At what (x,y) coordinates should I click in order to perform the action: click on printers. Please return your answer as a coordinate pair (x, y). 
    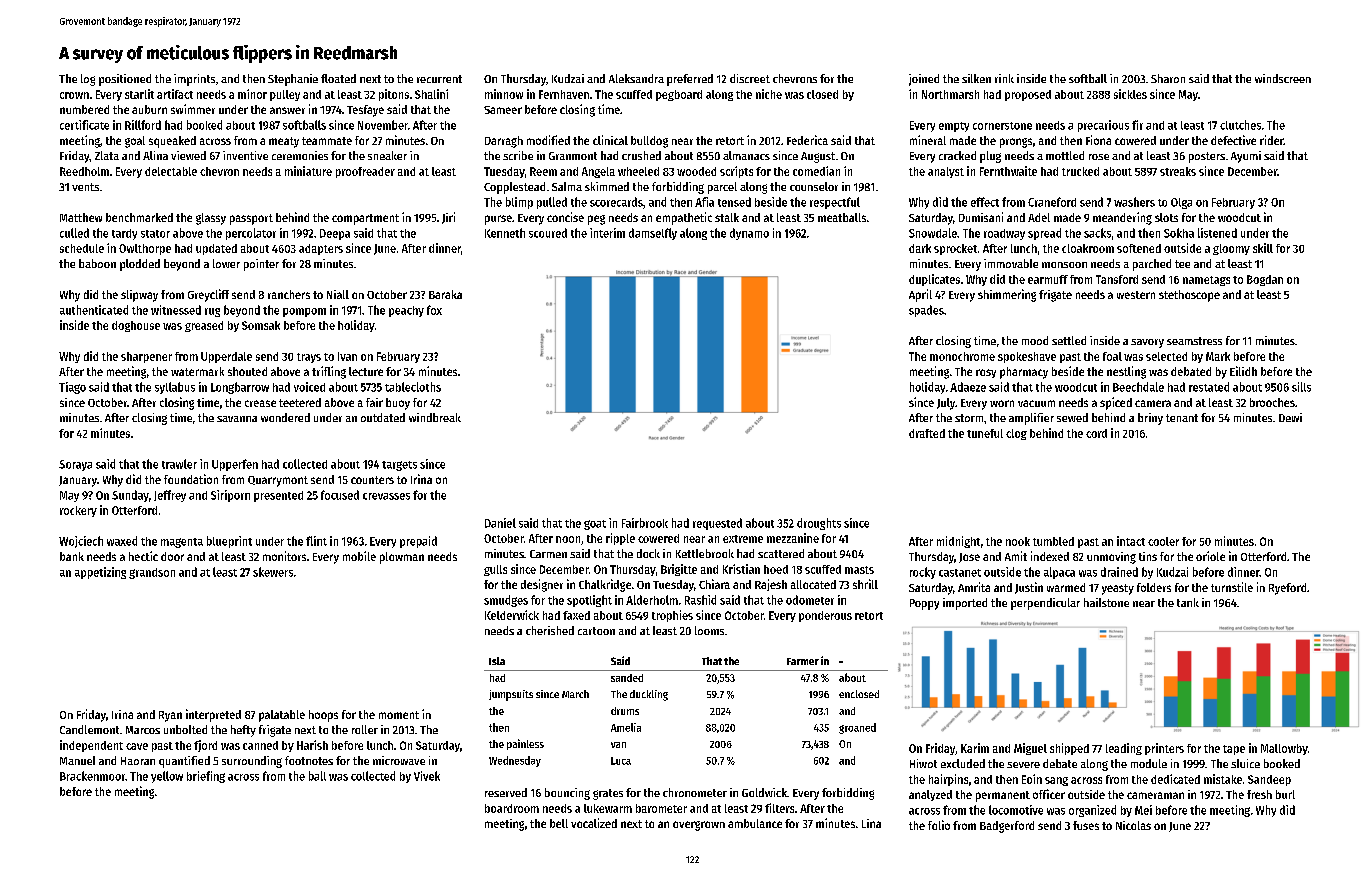
    Looking at the image, I should click on (1164, 749).
